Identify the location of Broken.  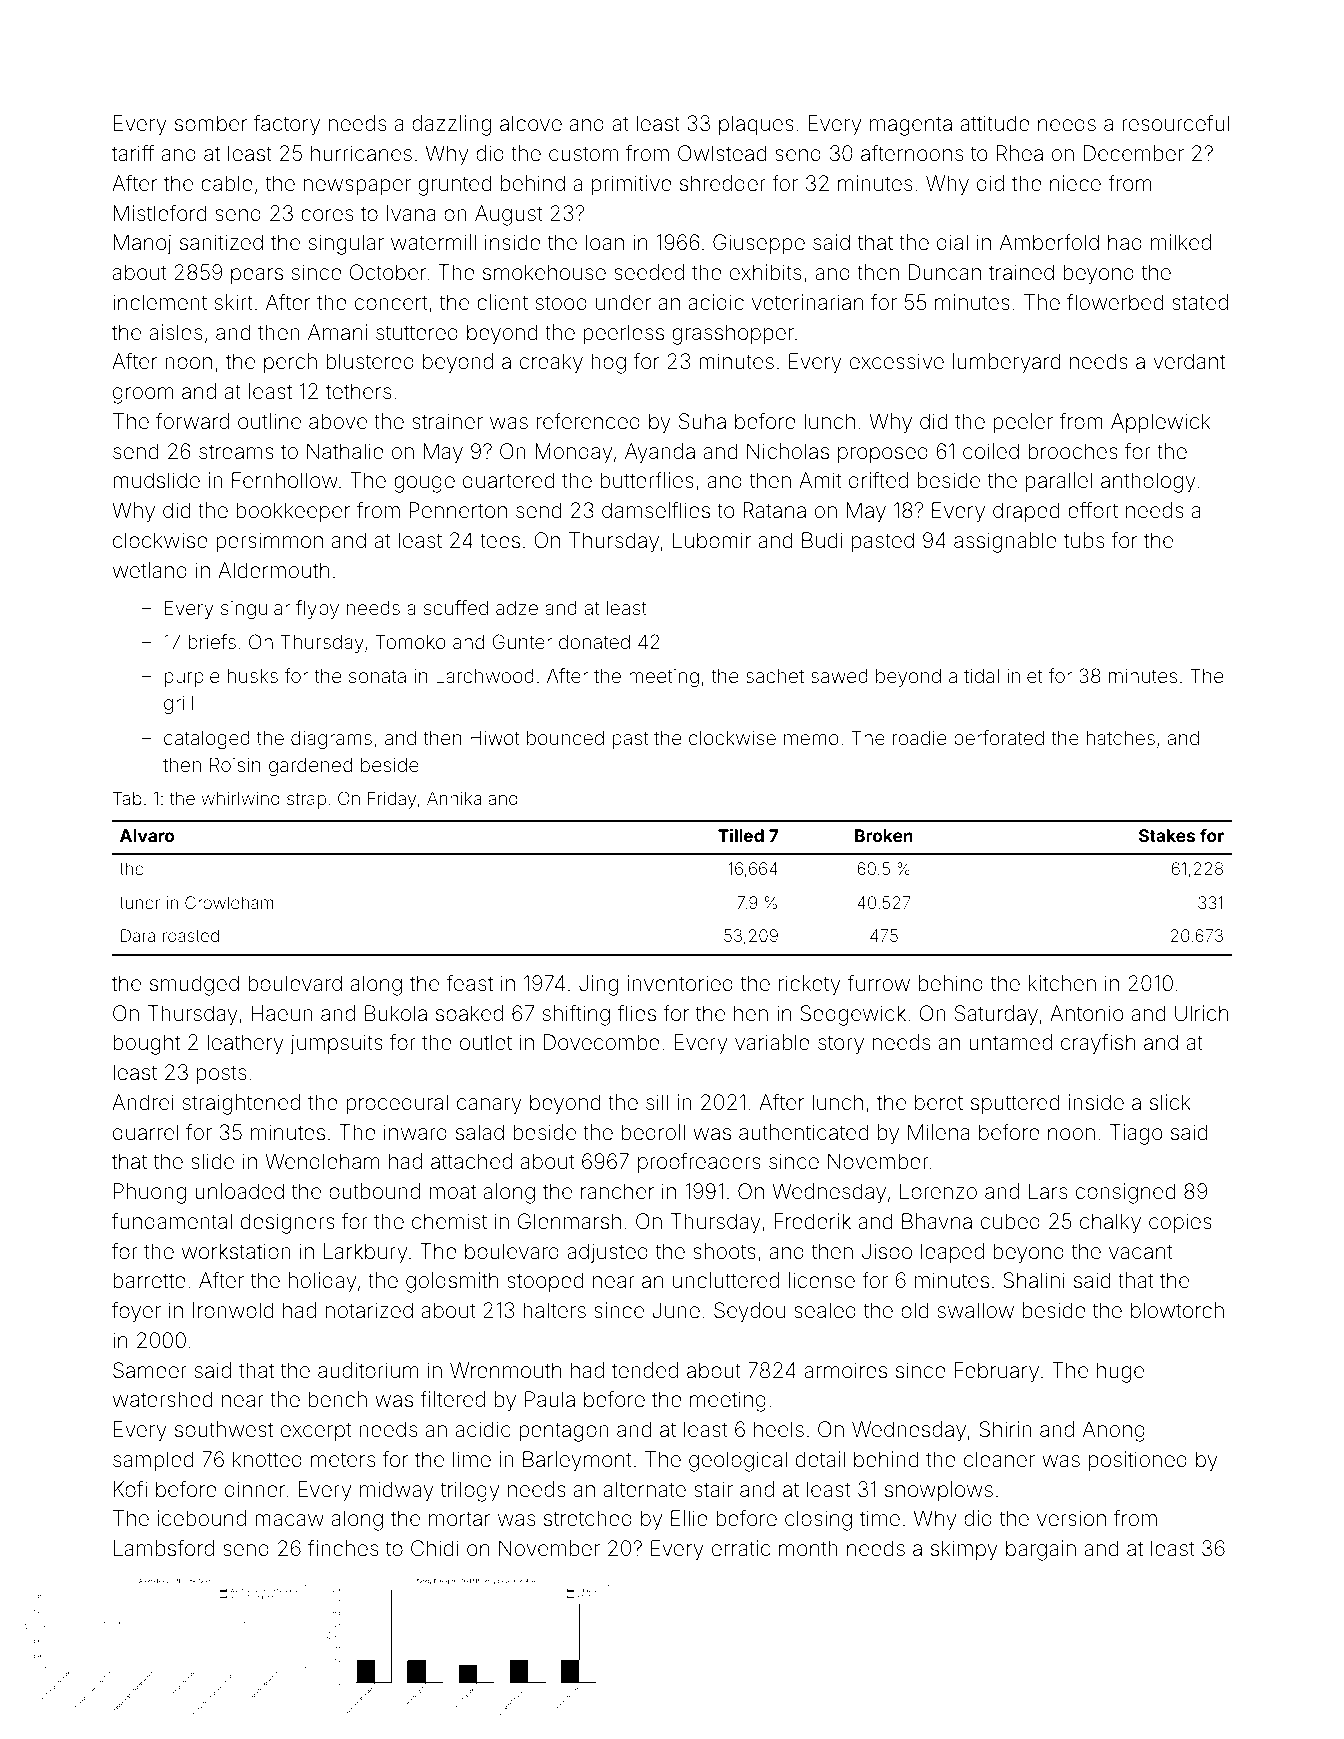
(884, 835).
